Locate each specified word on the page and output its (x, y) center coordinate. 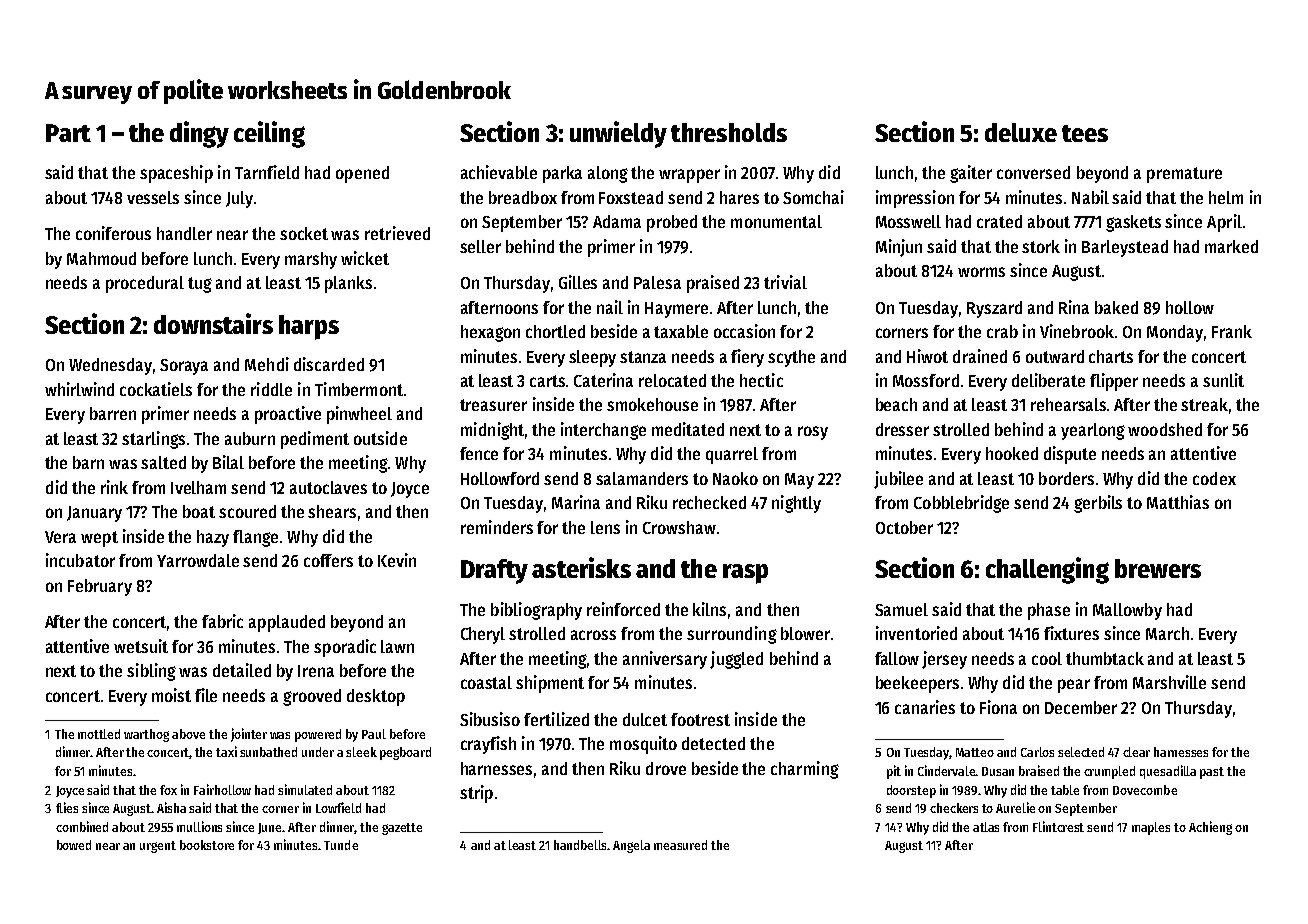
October (904, 527)
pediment (315, 440)
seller (480, 246)
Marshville (1169, 682)
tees (1085, 133)
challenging (1047, 570)
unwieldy (618, 134)
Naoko (735, 478)
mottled (99, 734)
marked (1231, 246)
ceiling (269, 134)
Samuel (901, 609)
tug (200, 285)
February (100, 587)
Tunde (341, 845)
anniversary (665, 660)
